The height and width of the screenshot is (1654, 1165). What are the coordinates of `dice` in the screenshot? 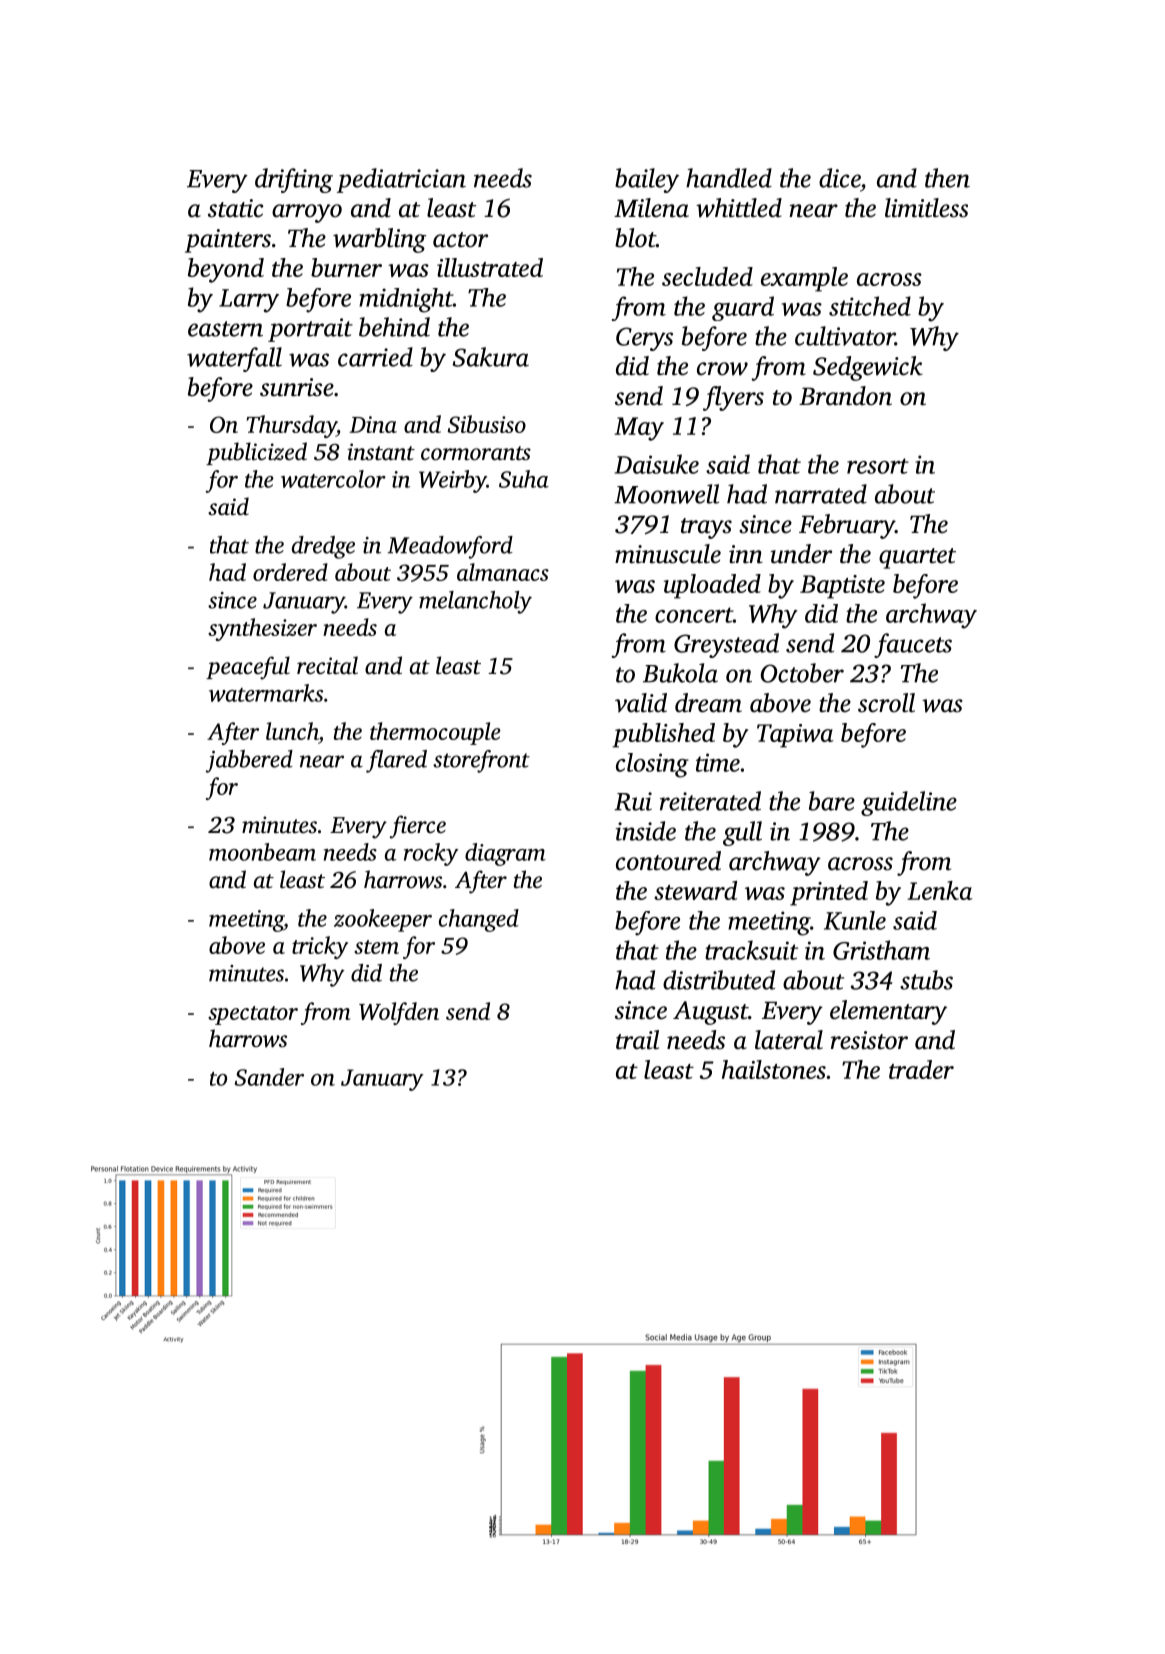 It's located at (839, 178).
